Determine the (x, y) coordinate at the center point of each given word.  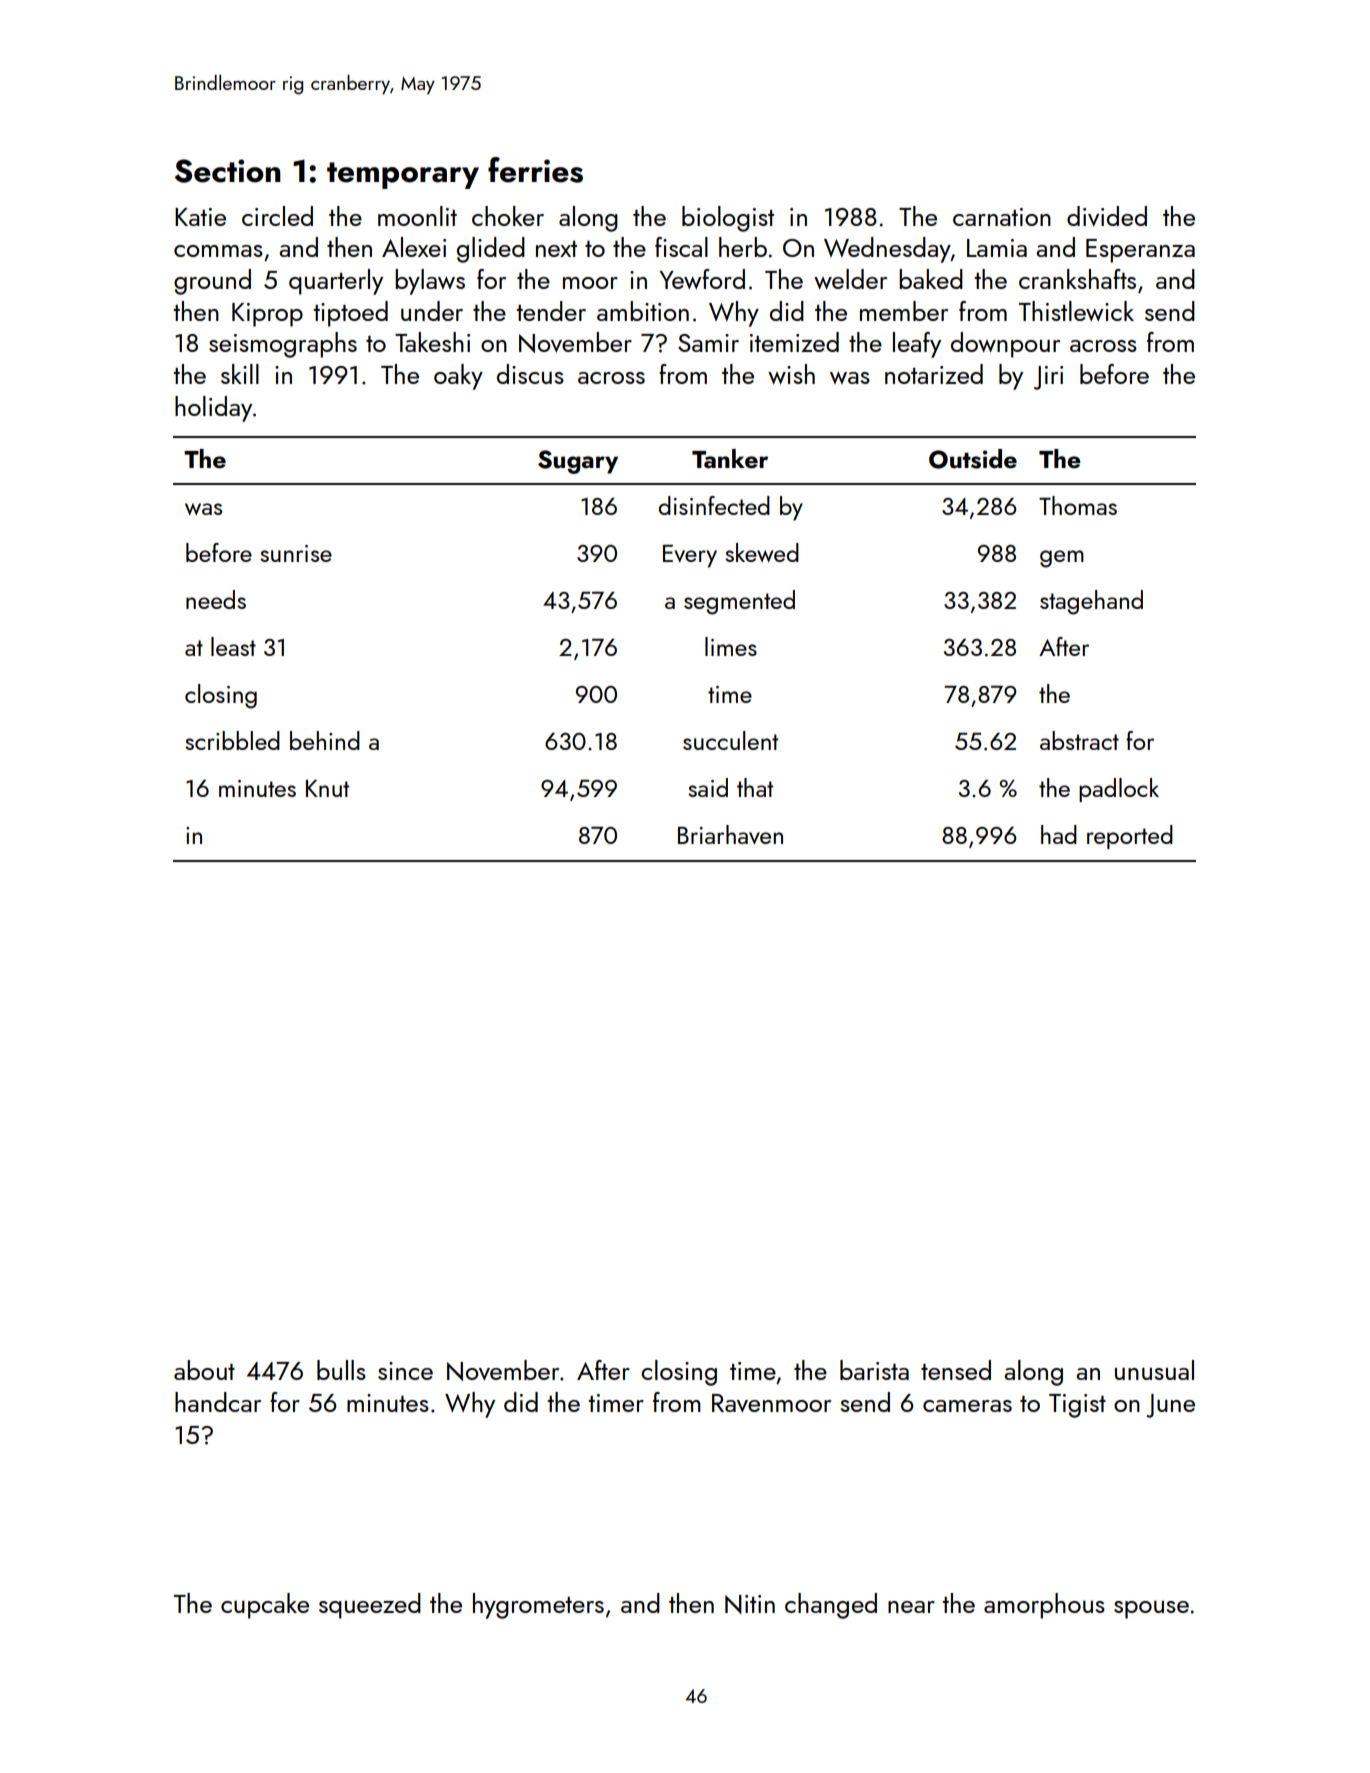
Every (690, 556)
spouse (1151, 1610)
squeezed (370, 1606)
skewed (762, 552)
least (233, 646)
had (1059, 834)
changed (831, 1606)
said (708, 787)
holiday (213, 409)
